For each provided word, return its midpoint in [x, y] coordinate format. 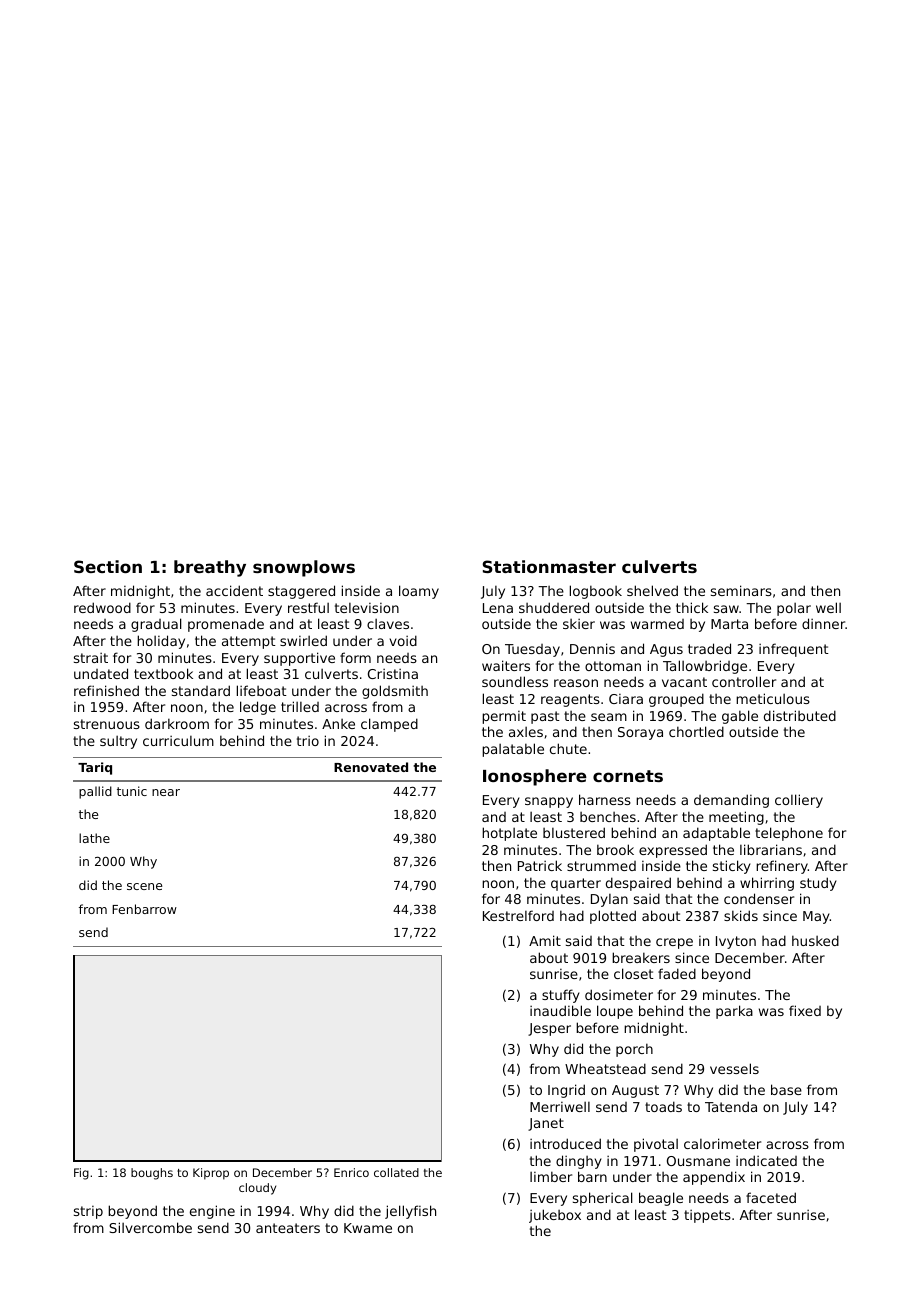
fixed [805, 1010]
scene [144, 886]
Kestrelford [518, 915]
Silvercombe [150, 1227]
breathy [210, 568]
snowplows [304, 568]
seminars [741, 590]
